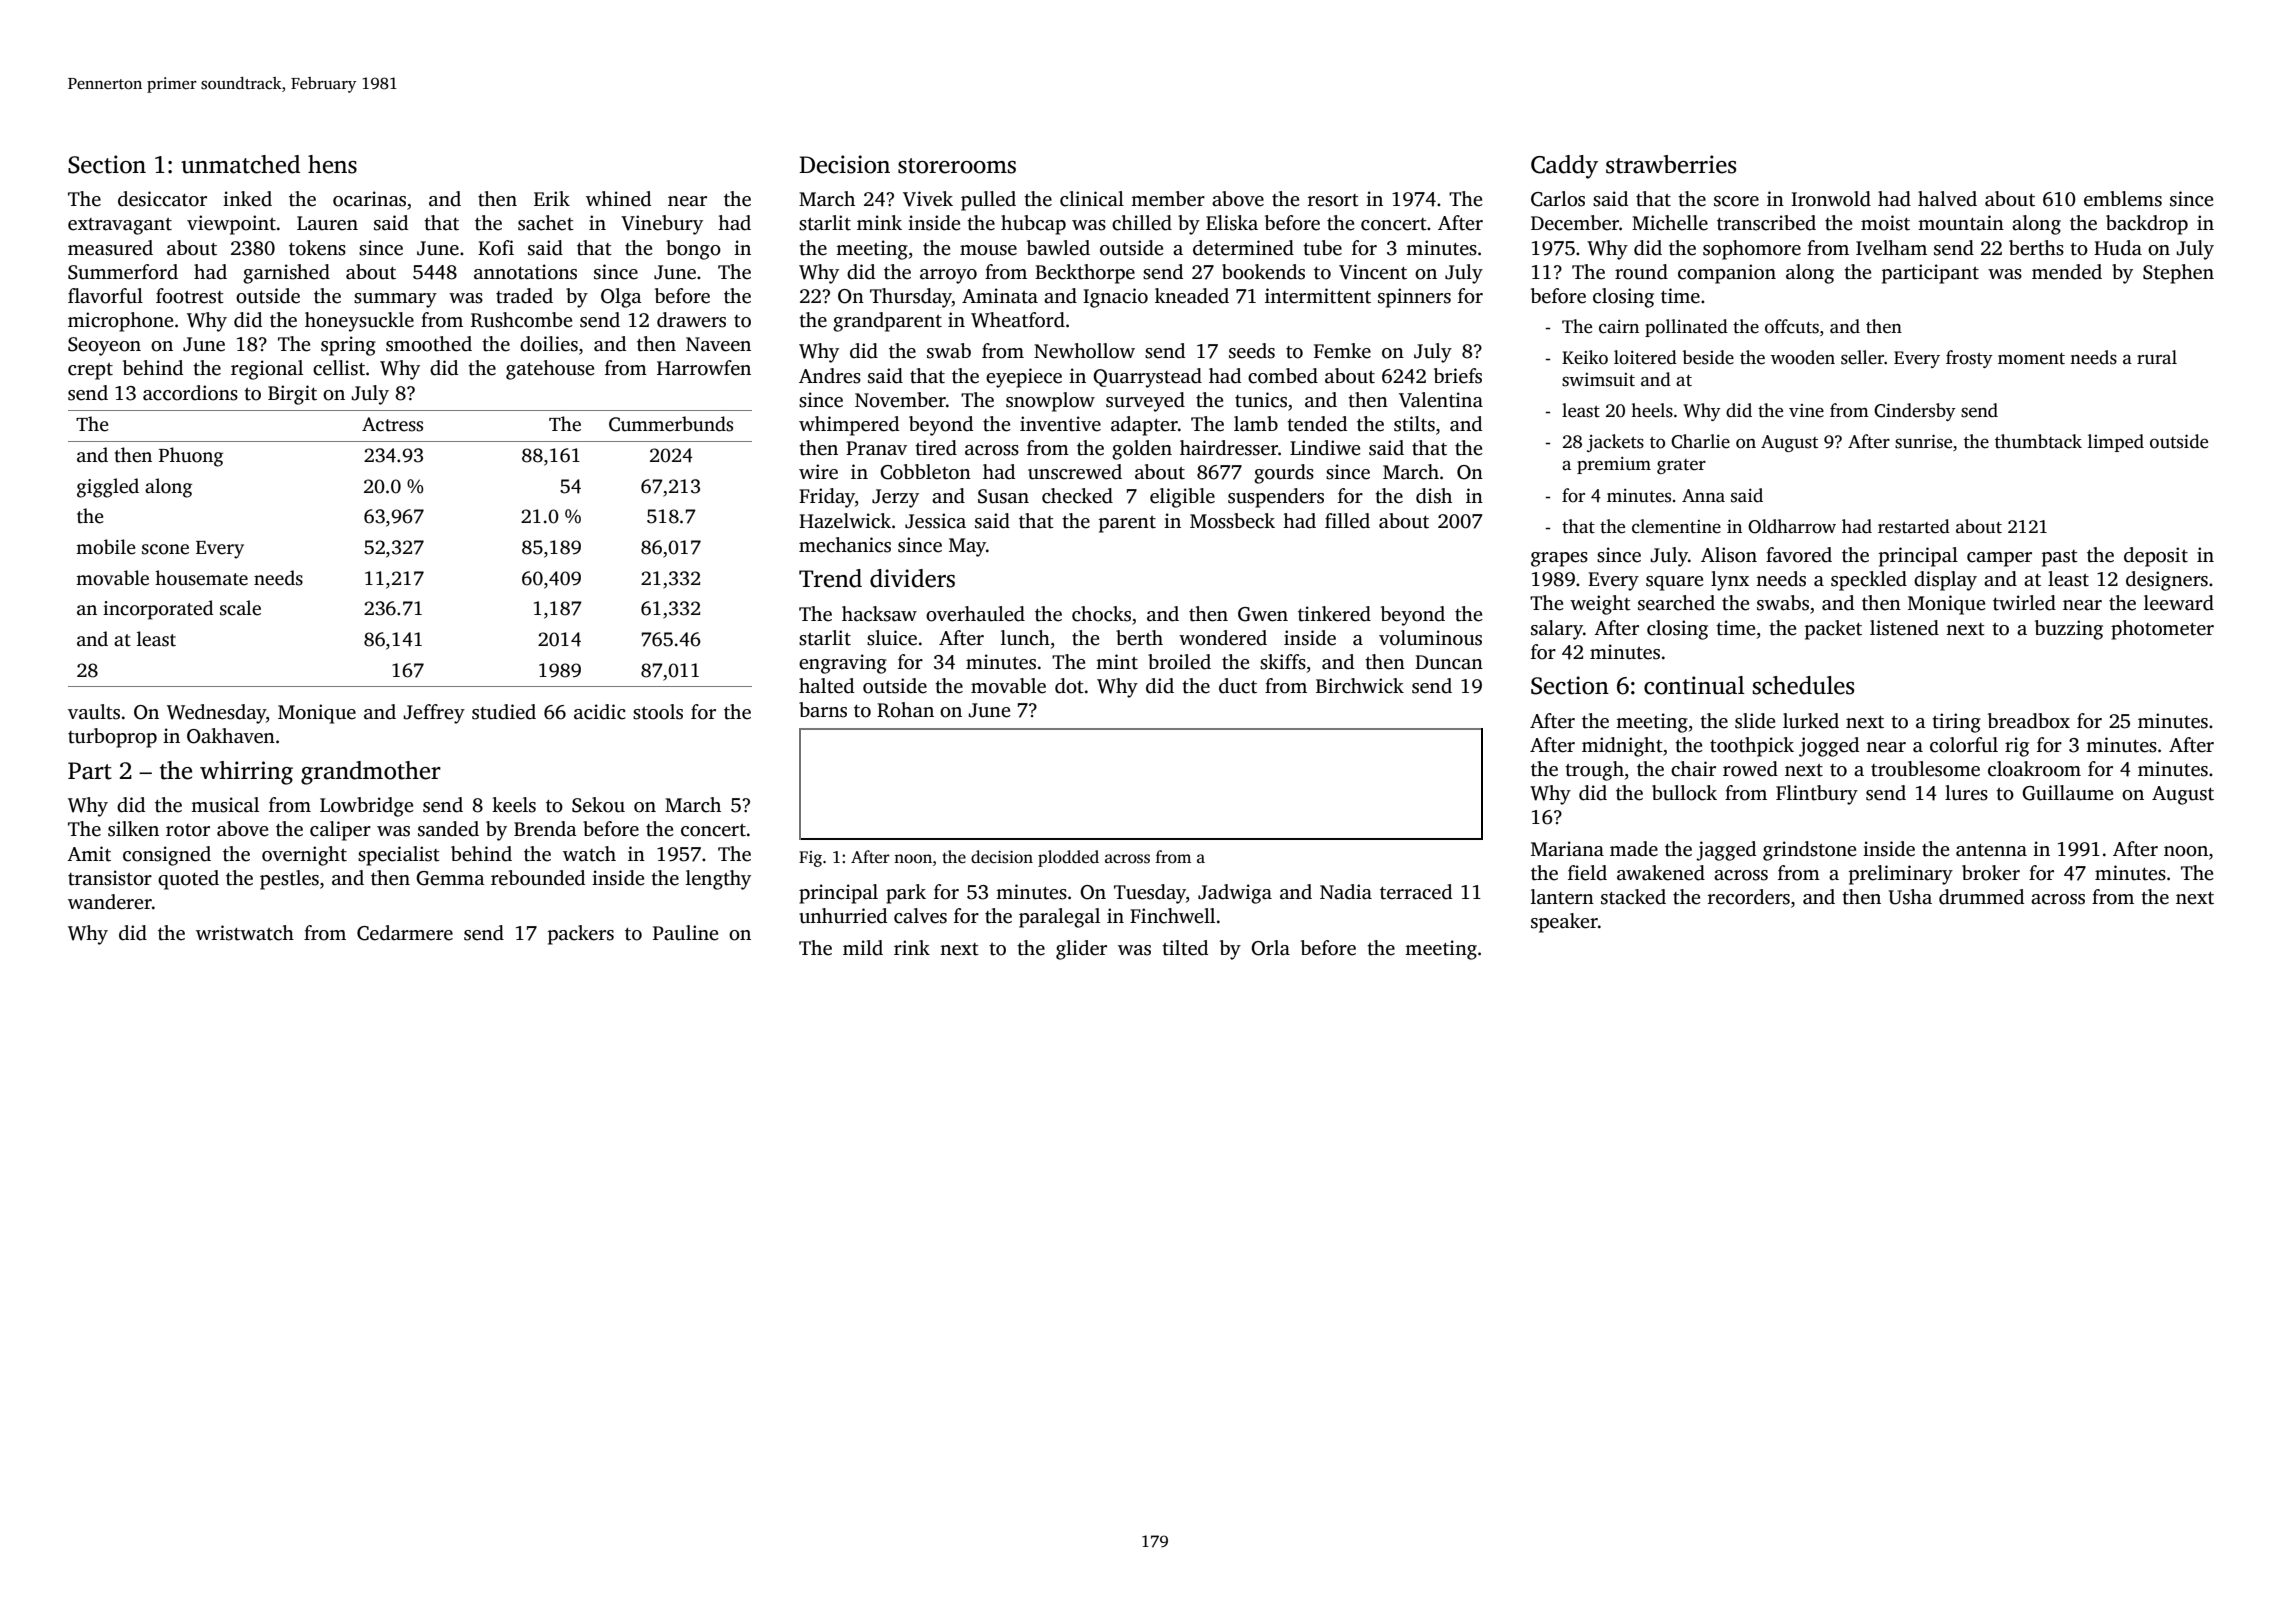 This screenshot has height=1614, width=2282. What do you see at coordinates (2123, 199) in the screenshot?
I see `emblems` at bounding box center [2123, 199].
